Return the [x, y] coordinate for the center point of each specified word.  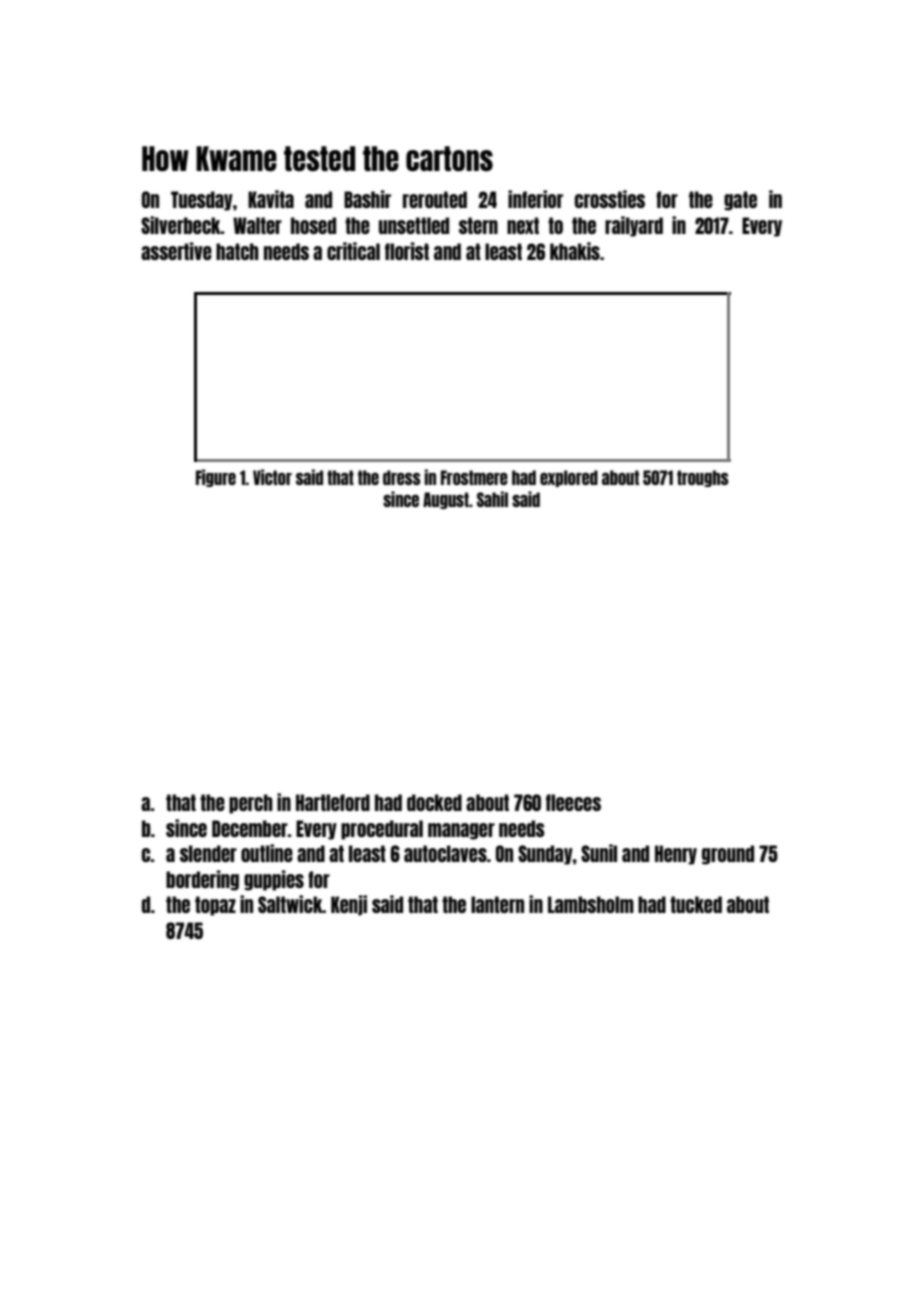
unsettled [414, 225]
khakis [575, 251]
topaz [215, 906]
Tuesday [202, 201]
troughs [703, 478]
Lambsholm [591, 904]
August [446, 500]
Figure [216, 478]
